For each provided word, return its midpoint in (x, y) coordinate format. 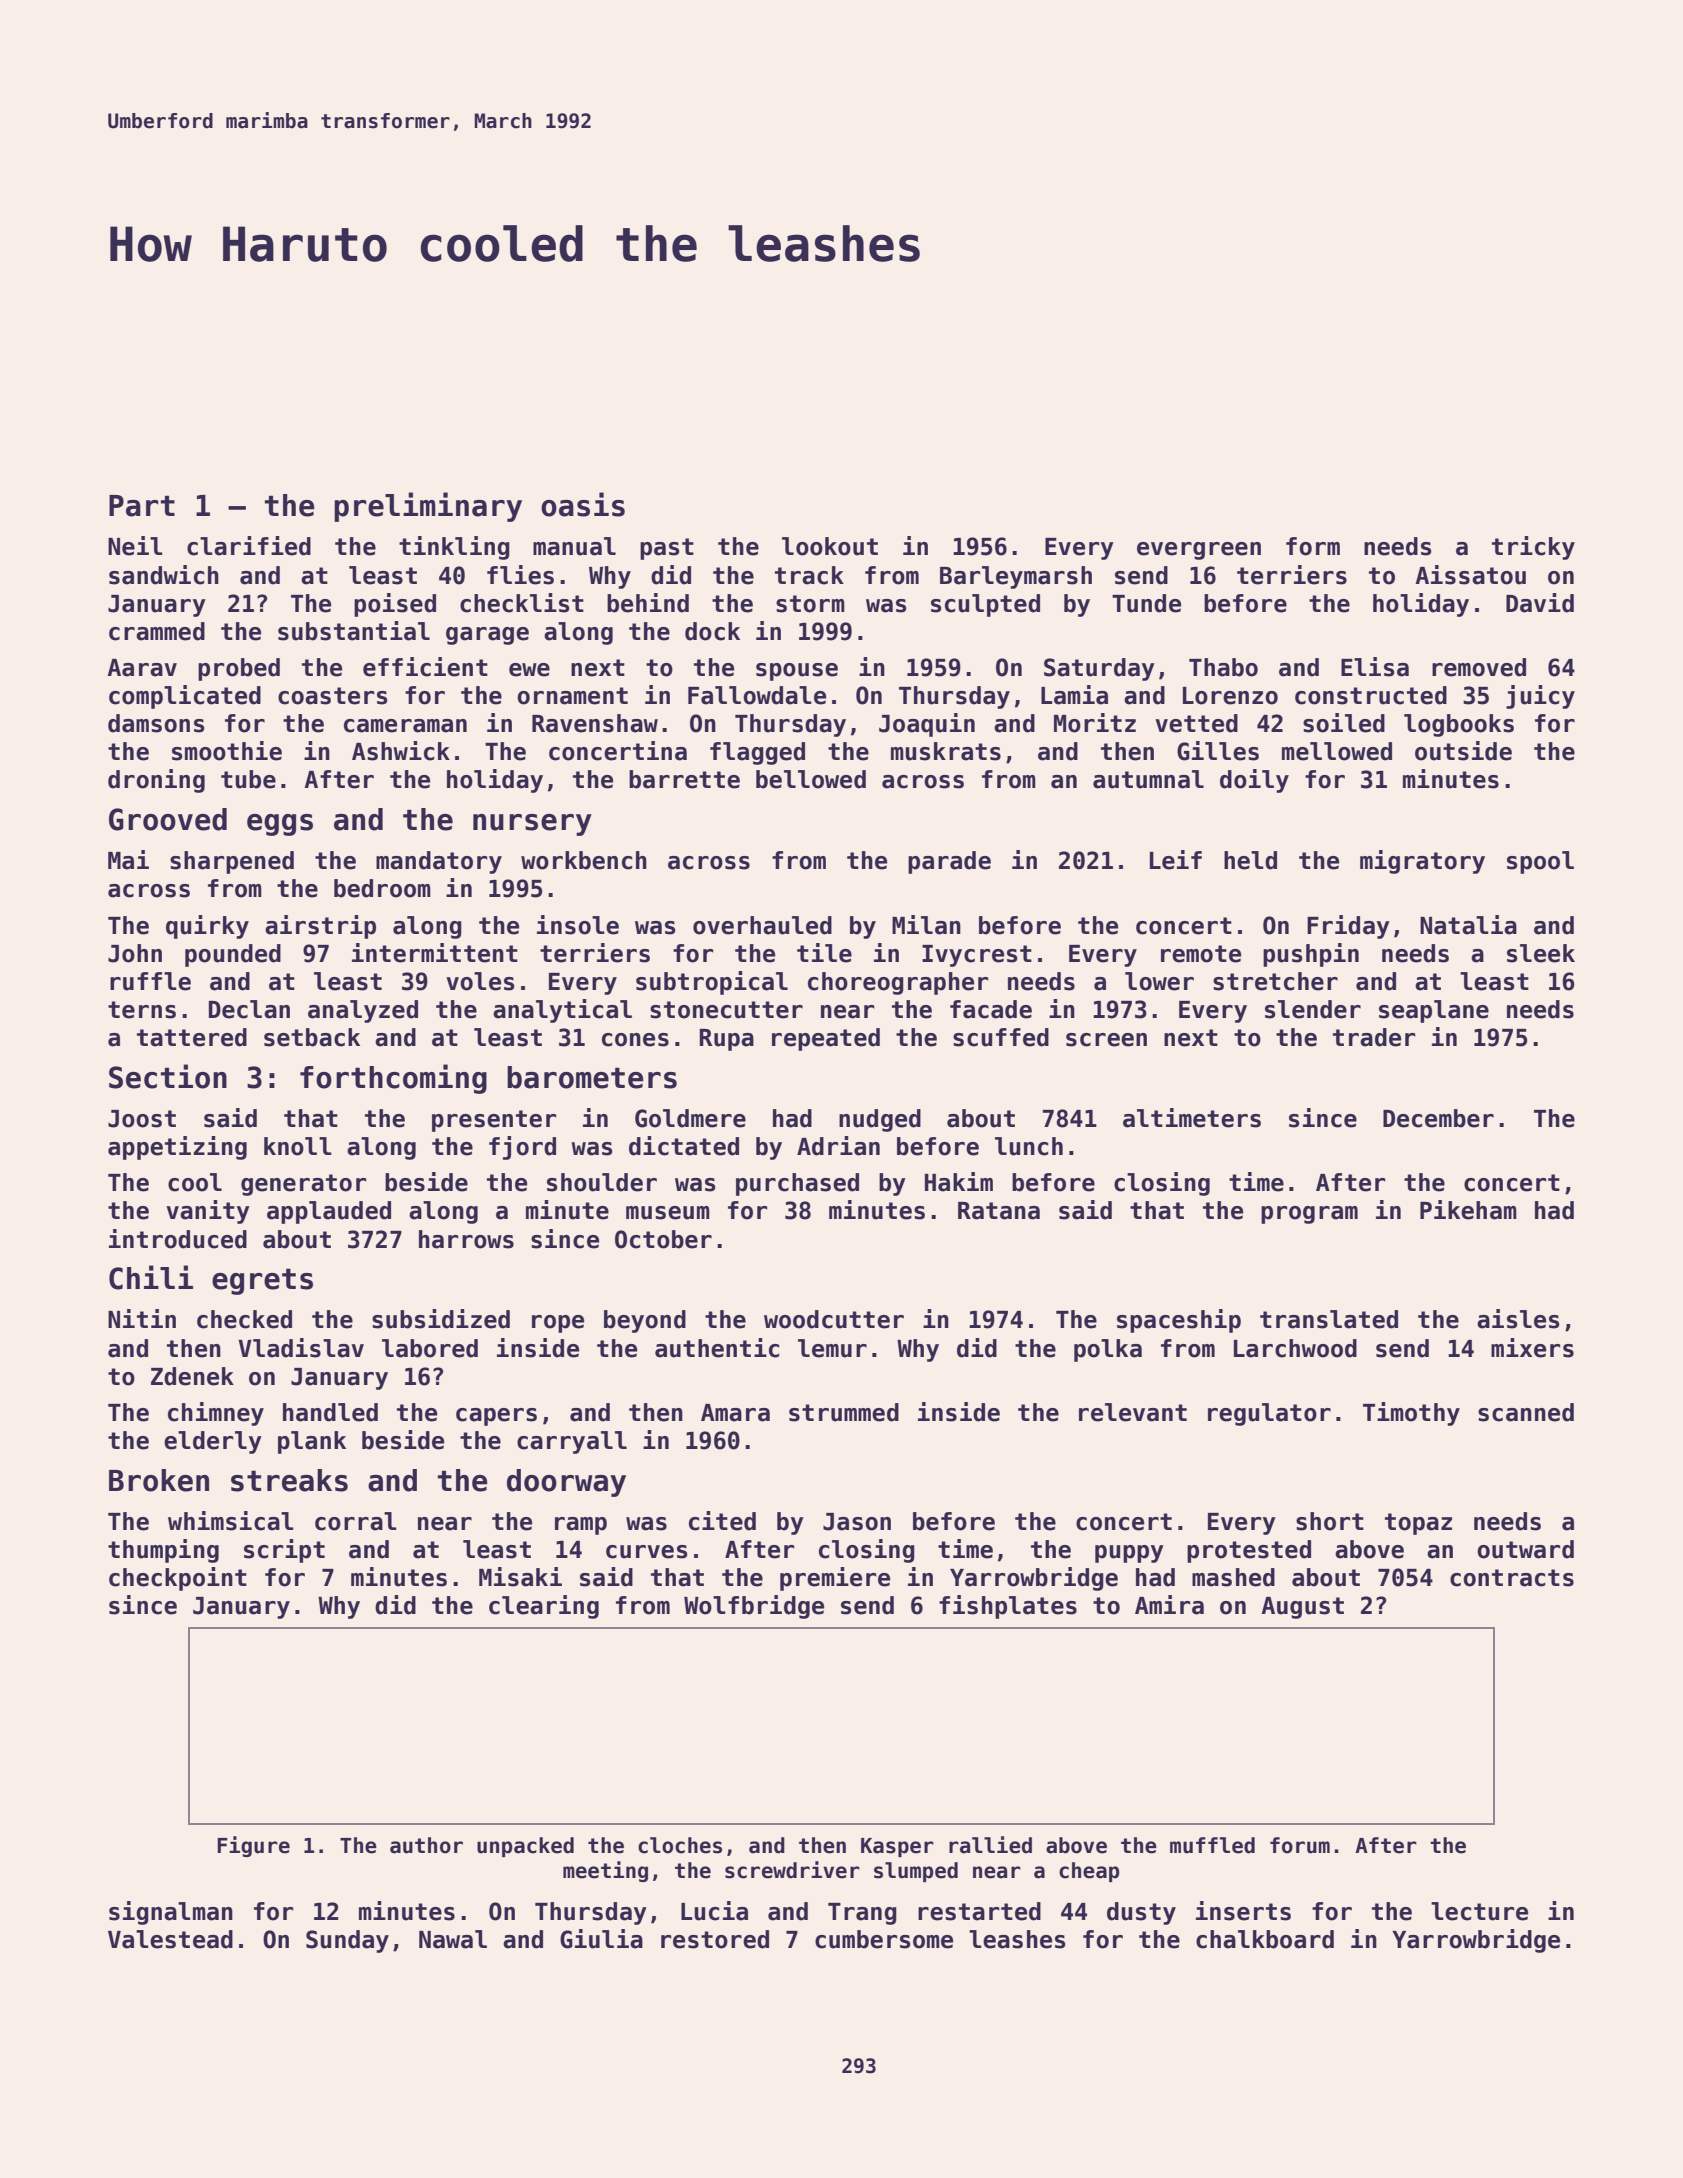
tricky (1533, 548)
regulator (1269, 1414)
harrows (466, 1239)
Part (142, 506)
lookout (830, 546)
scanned (1526, 1412)
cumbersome (884, 1939)
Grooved (168, 819)
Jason (857, 1522)
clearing (544, 1607)
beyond (645, 1321)
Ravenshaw (595, 723)
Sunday (347, 1941)
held (1250, 860)
